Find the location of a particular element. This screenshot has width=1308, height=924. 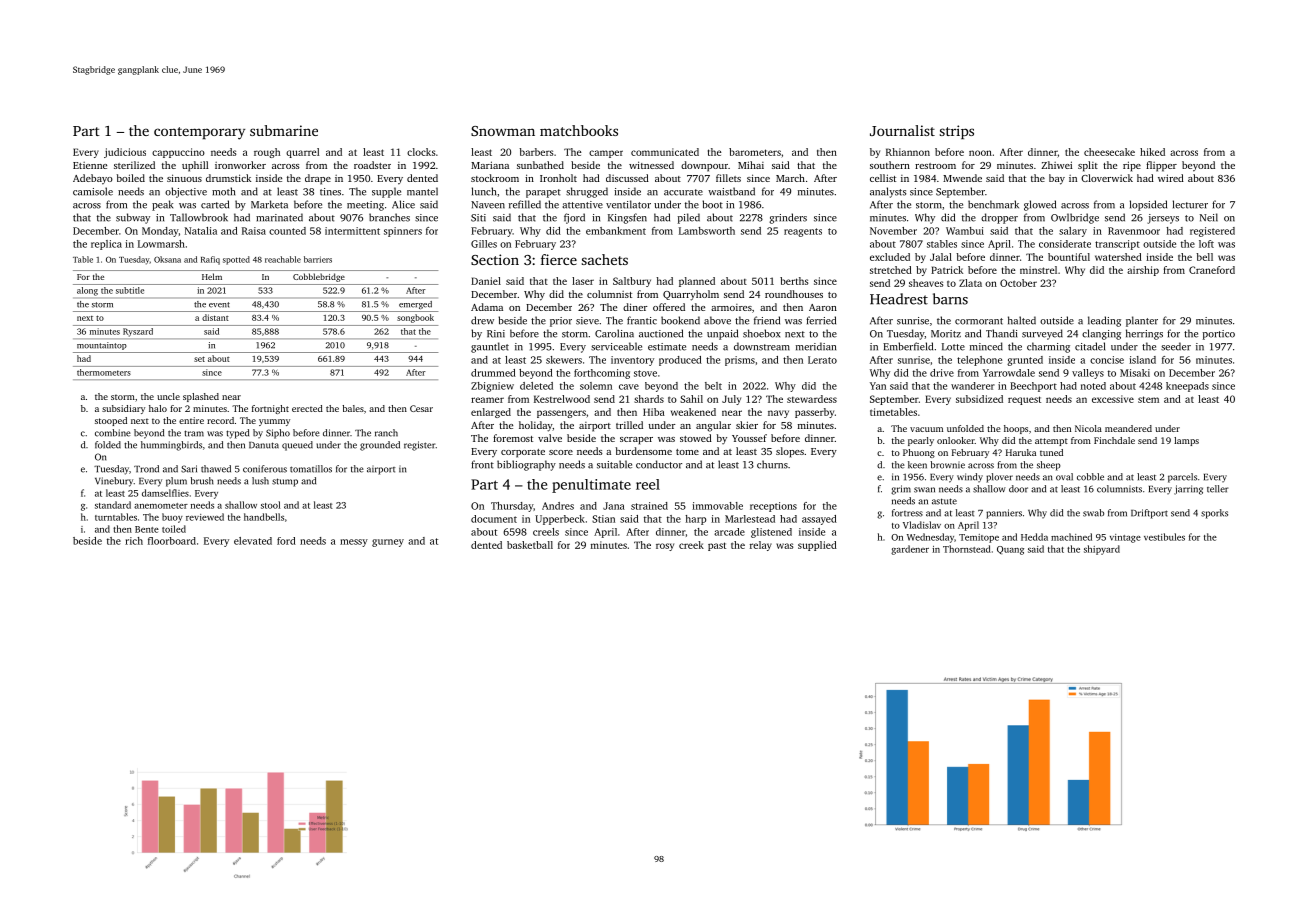

strips is located at coordinates (957, 132).
